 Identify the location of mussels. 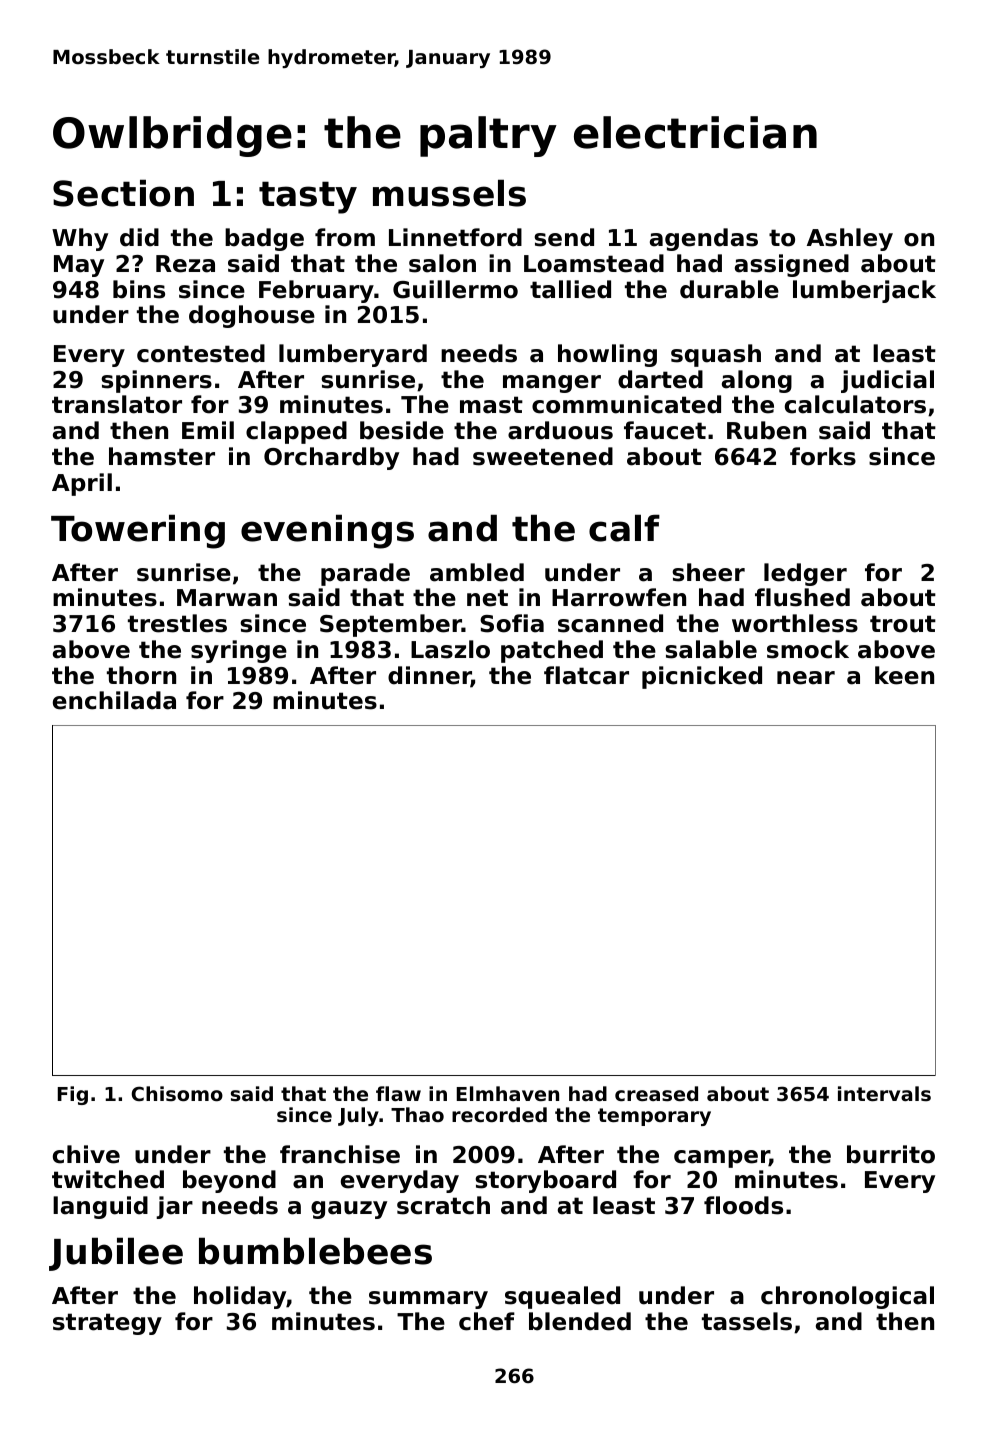
(449, 193).
